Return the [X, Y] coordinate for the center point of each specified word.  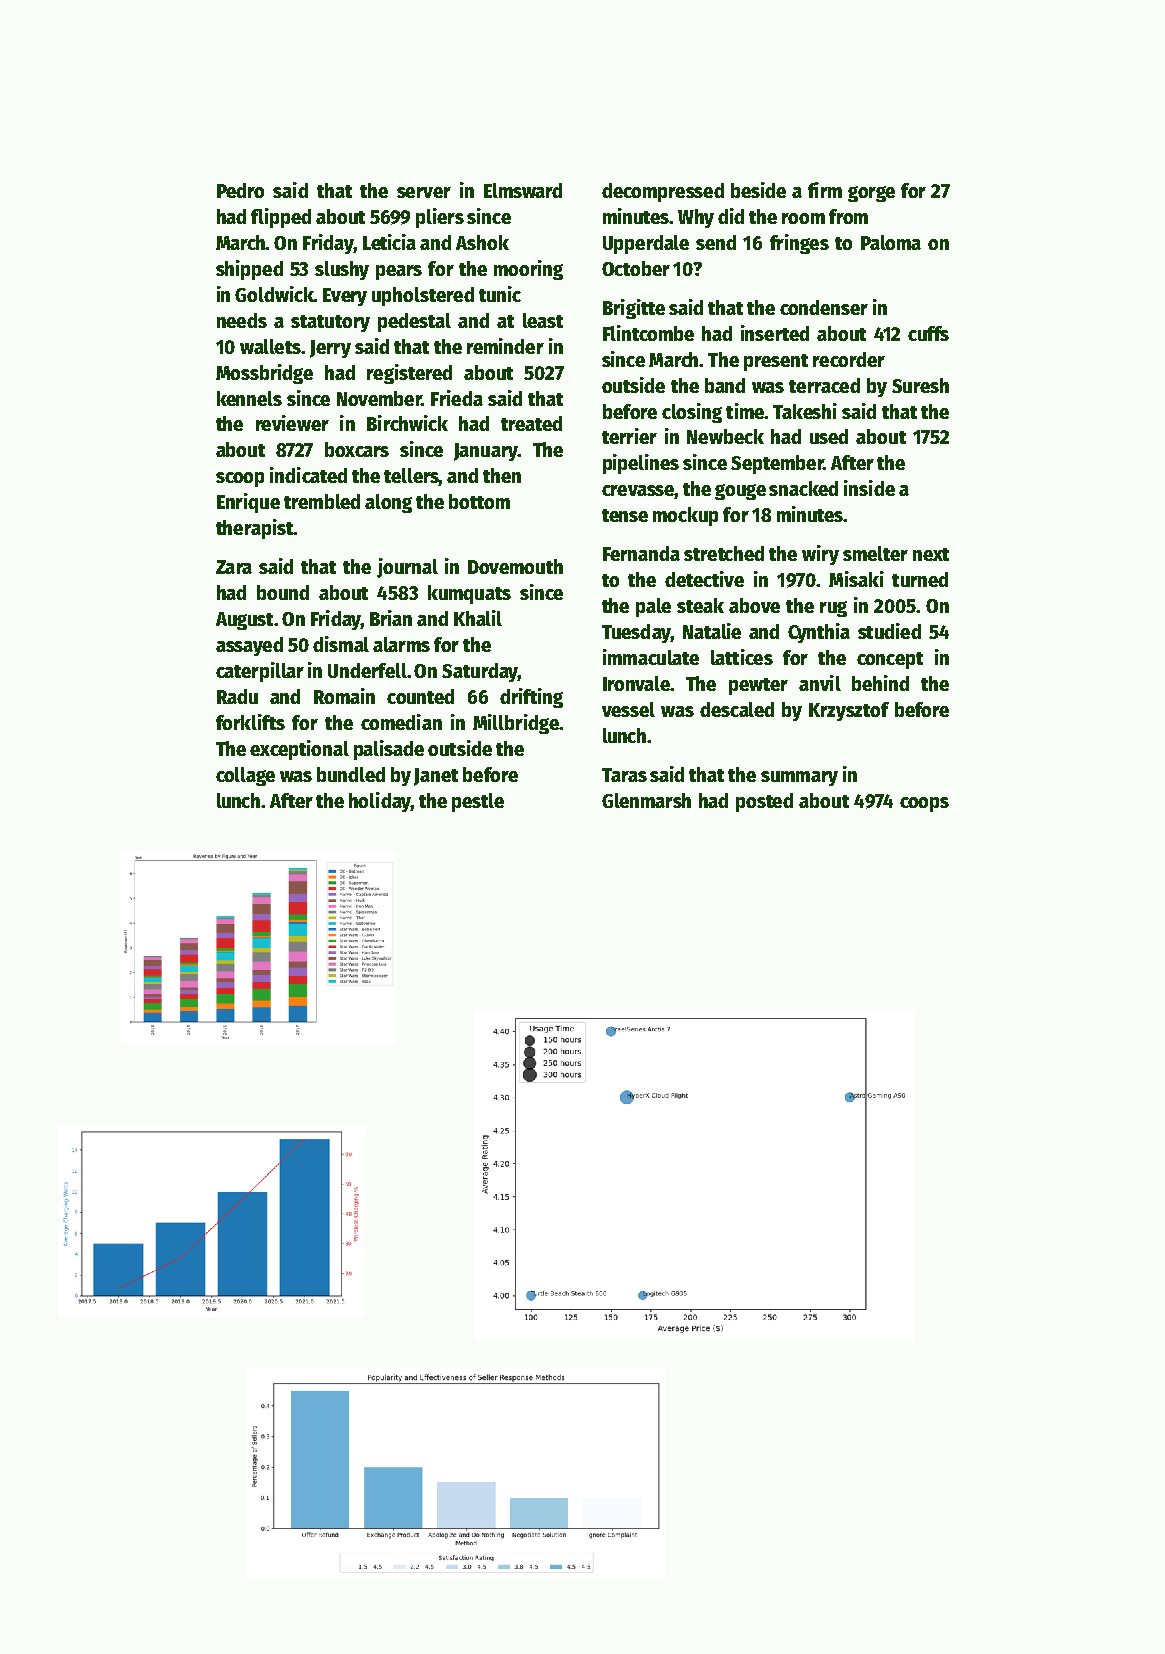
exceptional [299, 750]
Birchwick [407, 423]
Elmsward [523, 190]
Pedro [240, 190]
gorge [871, 194]
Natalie [712, 631]
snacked [803, 488]
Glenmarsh [646, 800]
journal [407, 568]
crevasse [638, 492]
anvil [820, 683]
